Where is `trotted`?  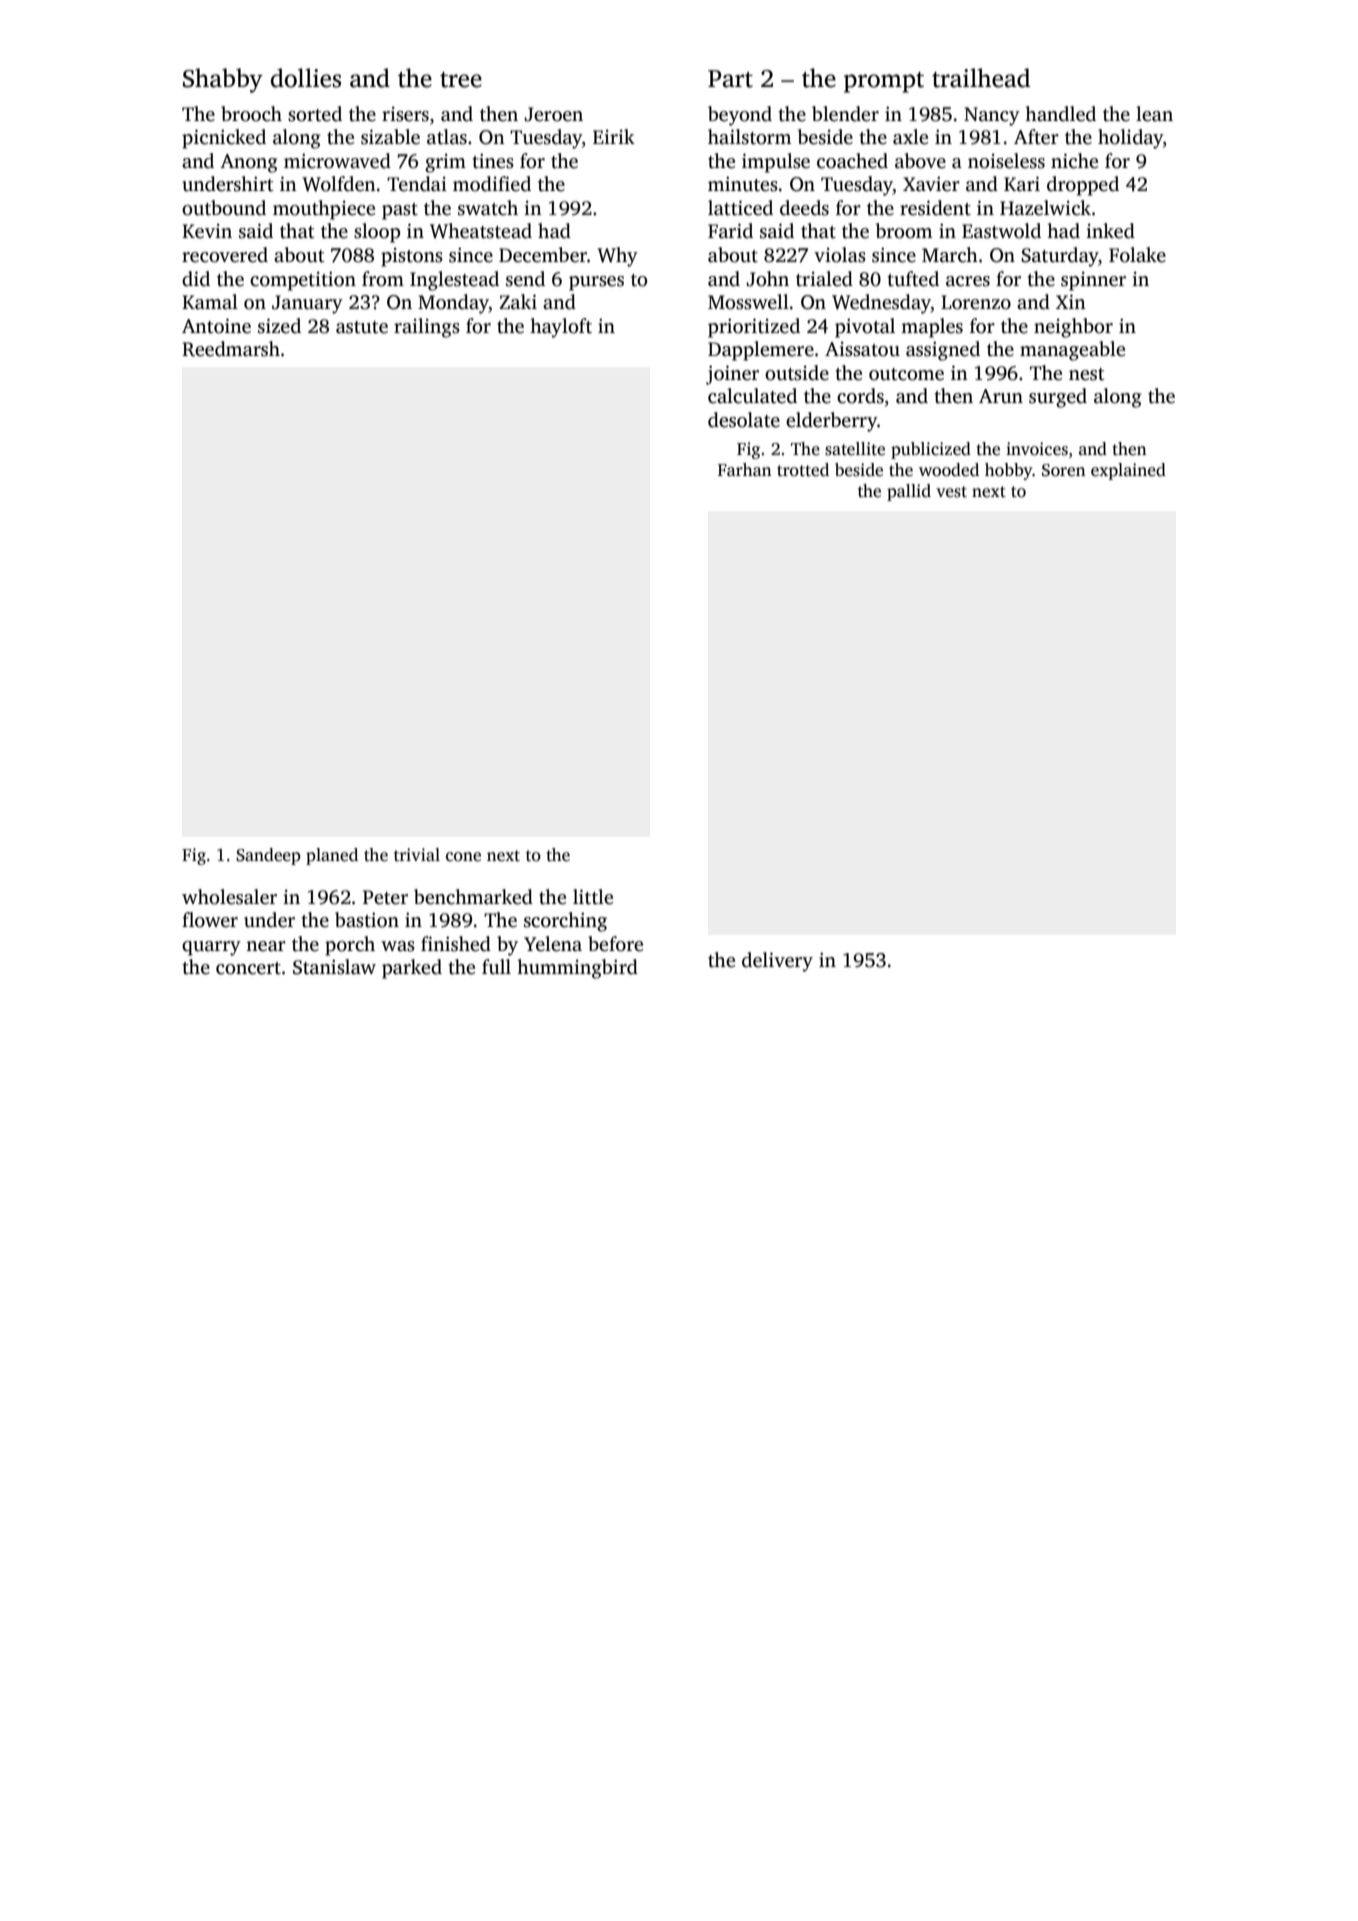 trotted is located at coordinates (803, 470).
